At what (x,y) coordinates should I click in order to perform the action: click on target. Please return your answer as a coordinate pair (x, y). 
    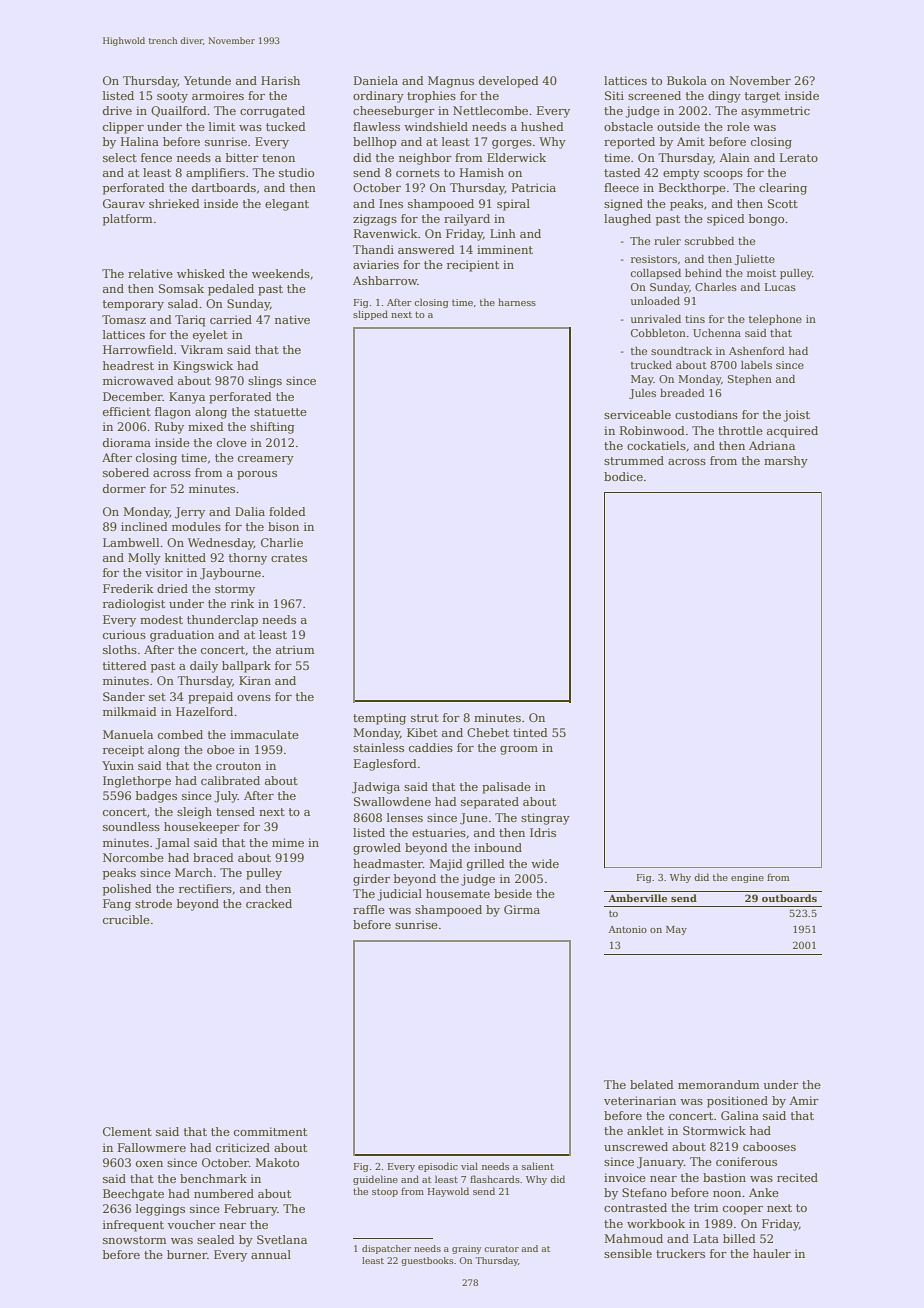
    Looking at the image, I should click on (762, 97).
